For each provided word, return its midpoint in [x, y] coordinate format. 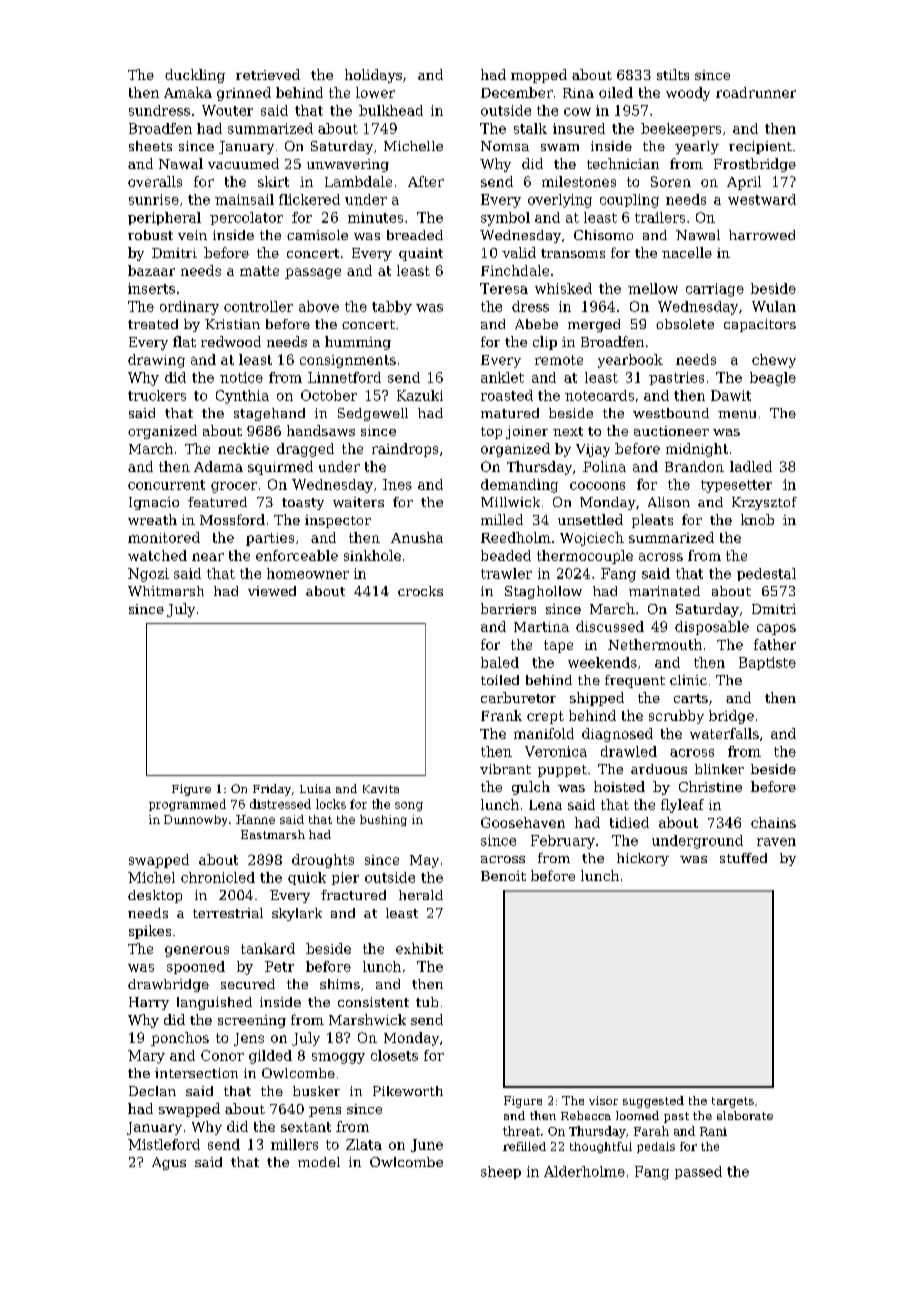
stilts [673, 74]
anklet [502, 377]
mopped [539, 76]
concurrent [166, 485]
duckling [195, 76]
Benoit [503, 876]
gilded [270, 1057]
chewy [774, 361]
